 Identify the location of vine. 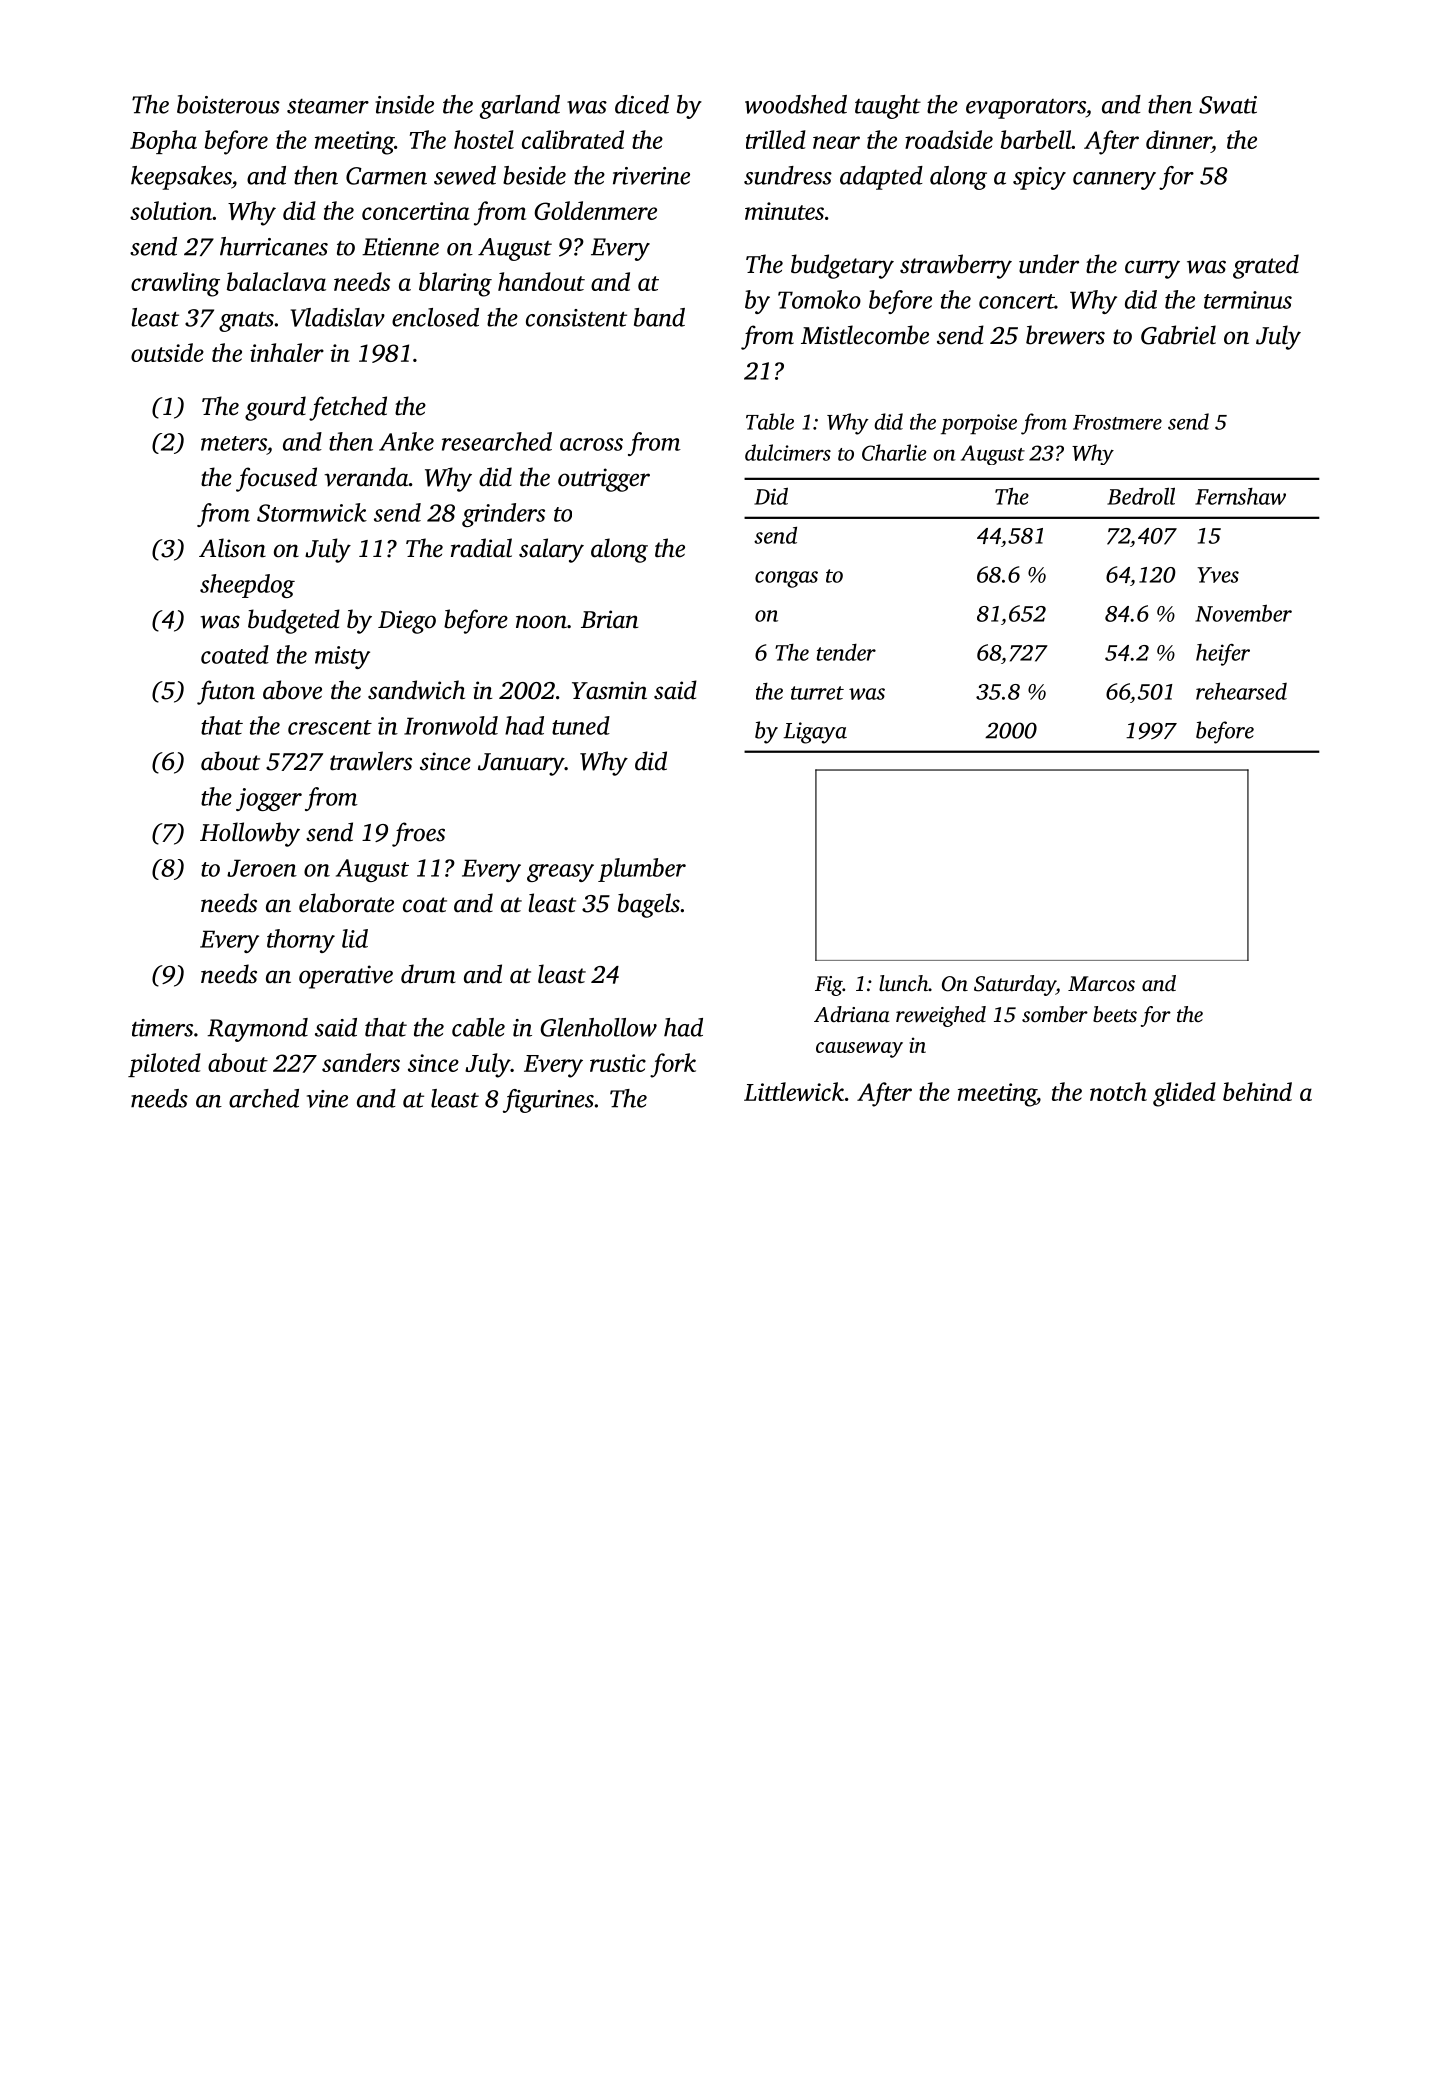
(327, 1099).
